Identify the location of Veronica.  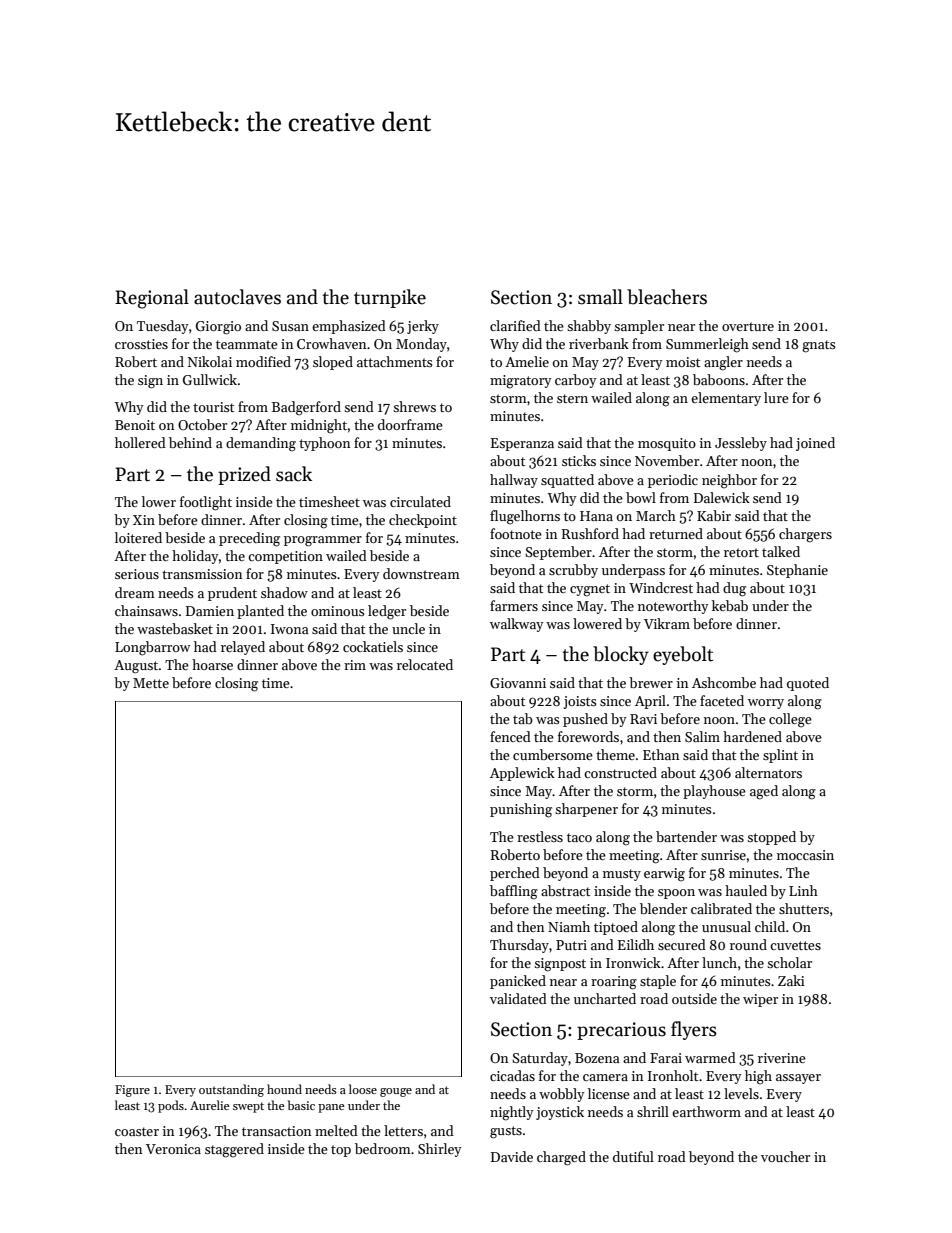
(173, 1149).
